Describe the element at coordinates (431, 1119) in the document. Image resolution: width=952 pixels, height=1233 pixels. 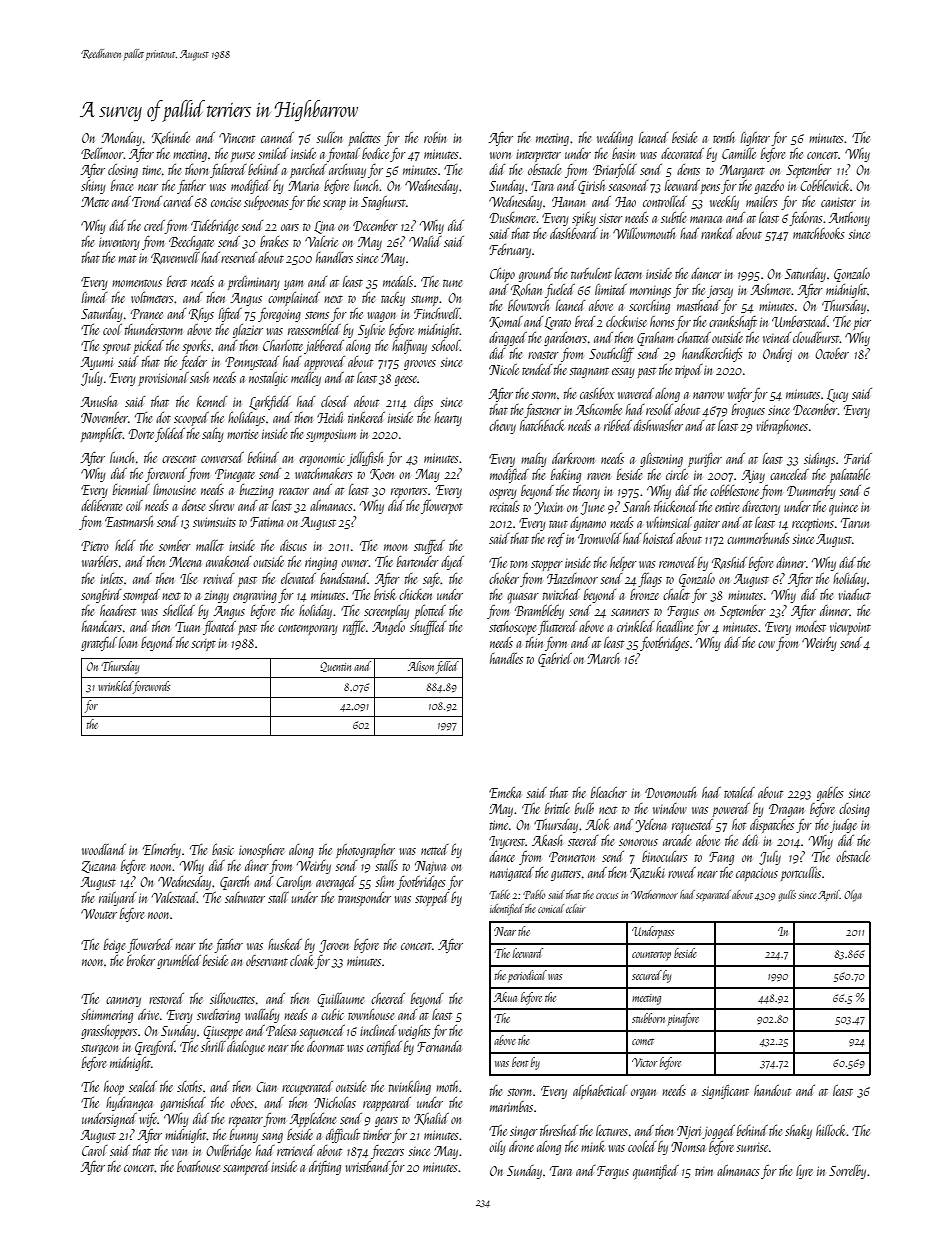
I see `Khalid` at that location.
